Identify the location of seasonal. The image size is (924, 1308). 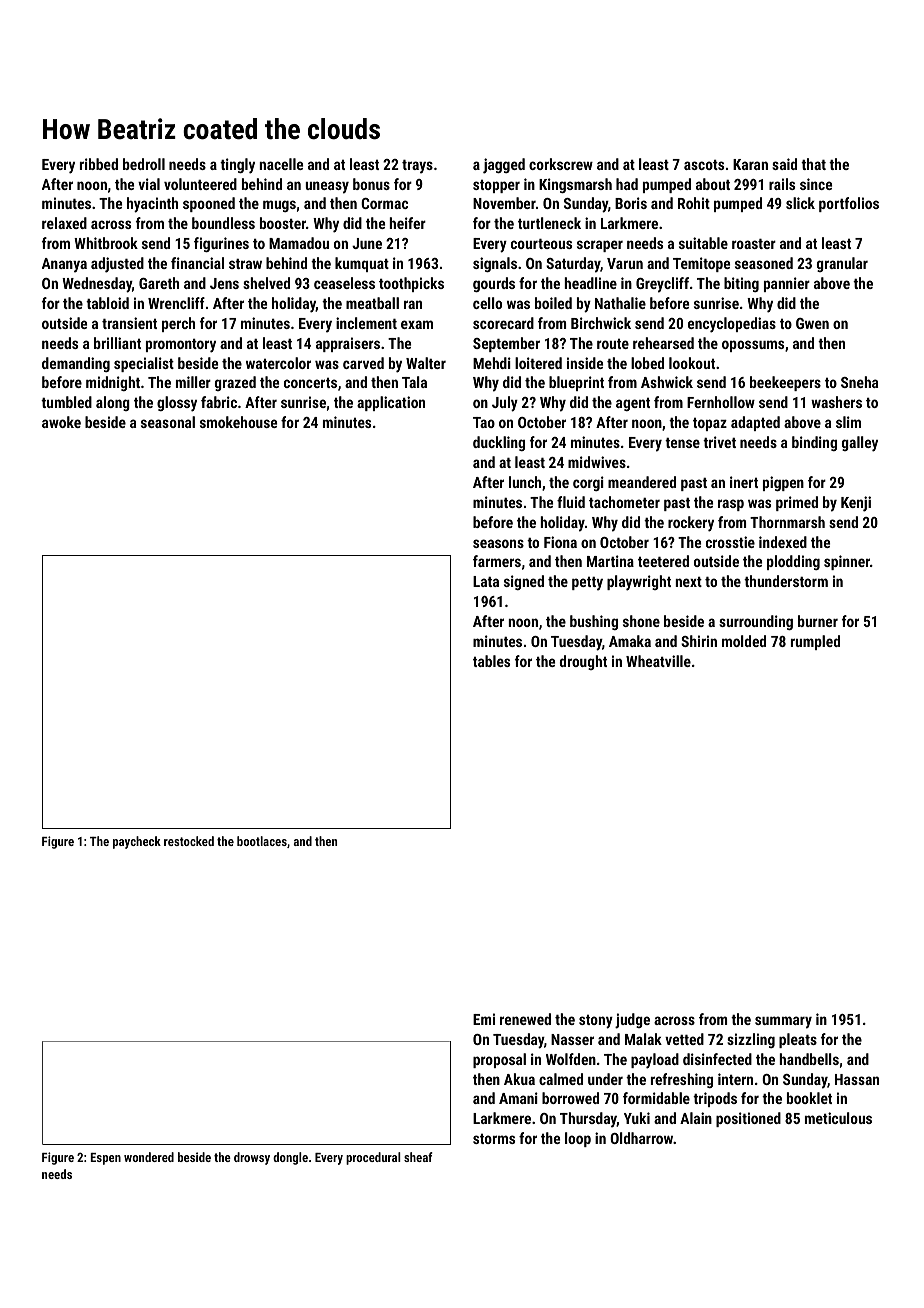
(168, 422).
